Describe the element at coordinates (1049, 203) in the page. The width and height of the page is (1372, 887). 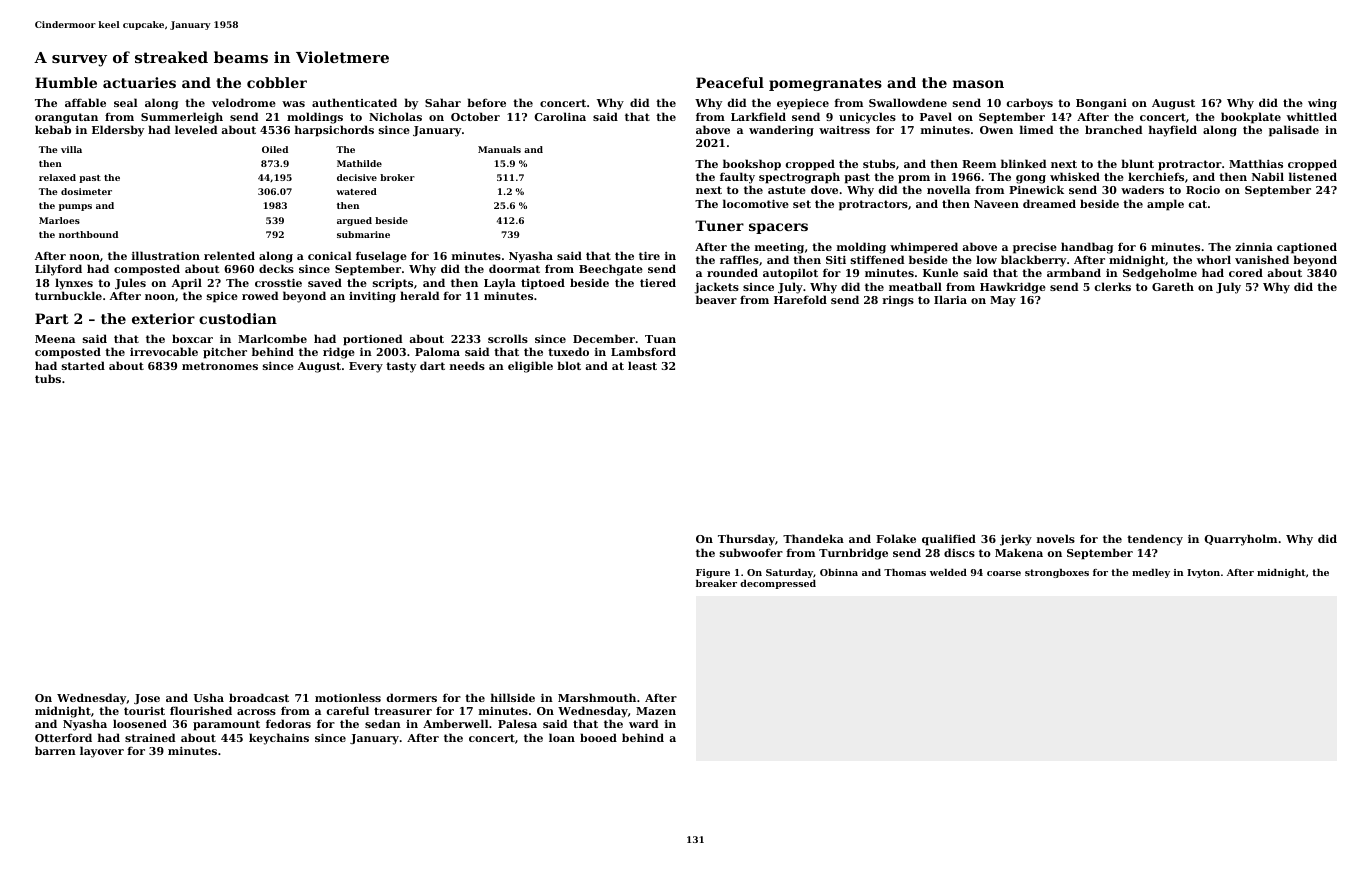
I see `dreamed` at that location.
